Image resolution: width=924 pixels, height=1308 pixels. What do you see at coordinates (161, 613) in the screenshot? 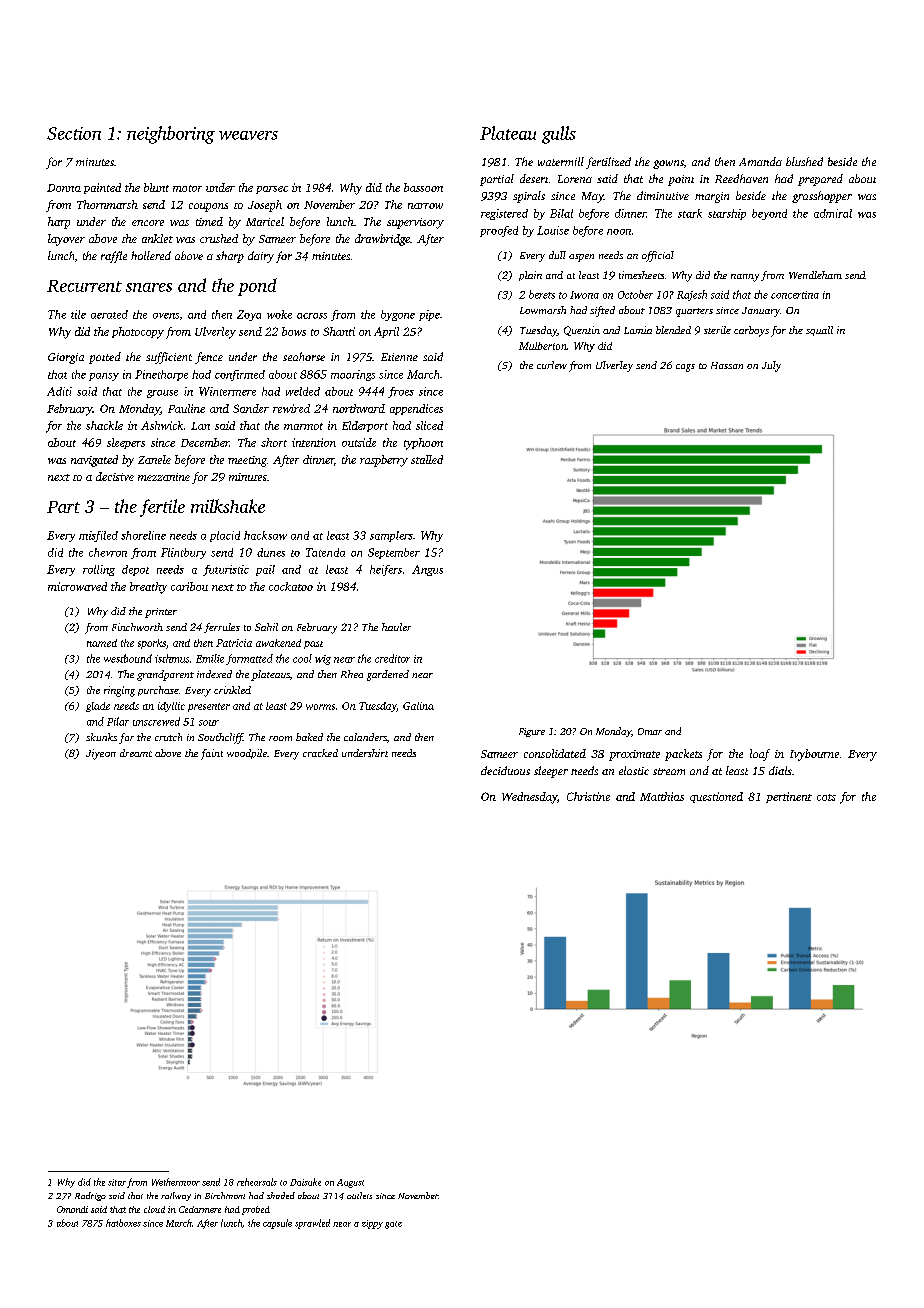
I see `printer` at bounding box center [161, 613].
